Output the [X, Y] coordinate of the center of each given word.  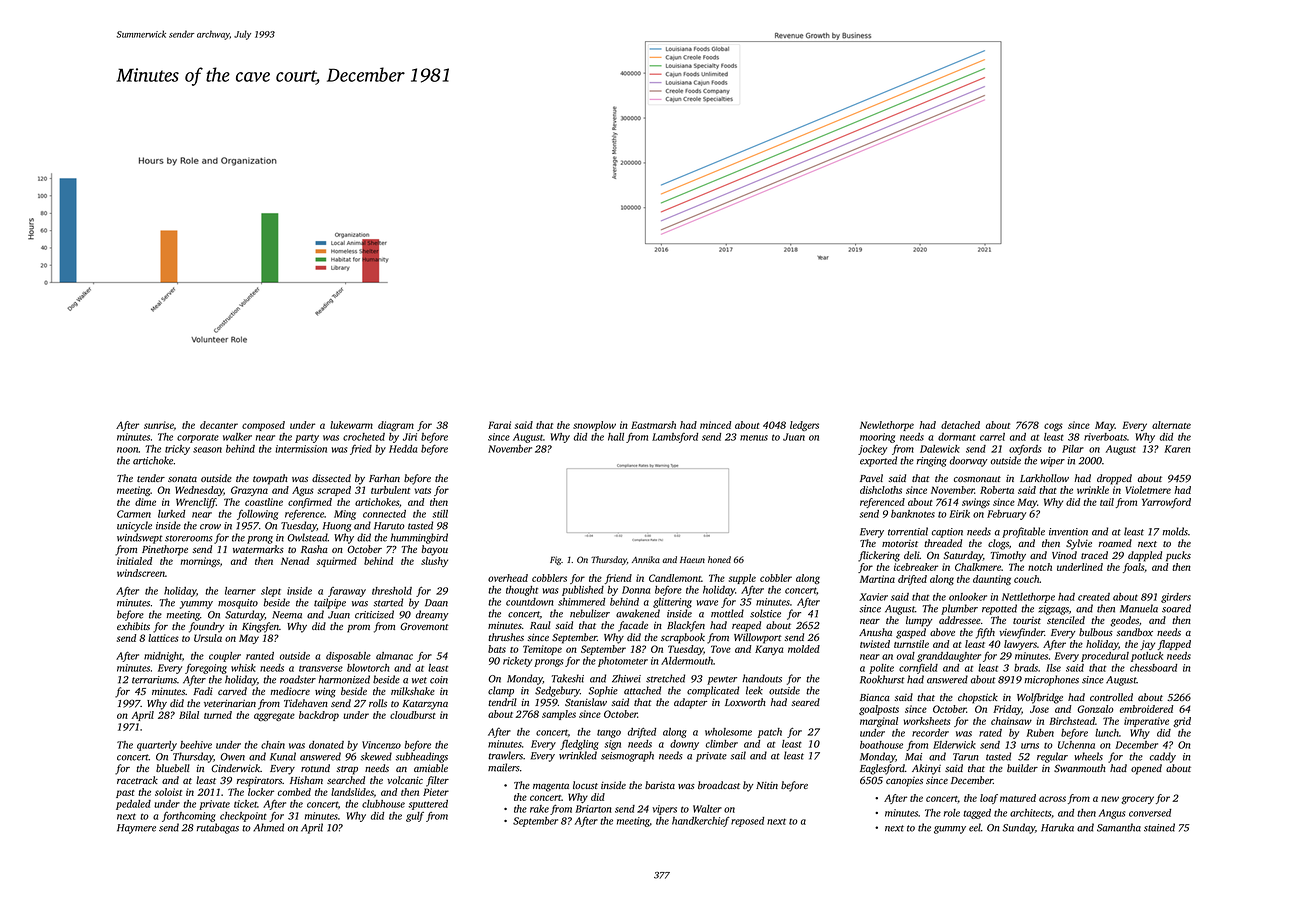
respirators [259, 782]
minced [715, 425]
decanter [219, 425]
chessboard [1153, 668]
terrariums [154, 680]
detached [960, 425]
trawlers [505, 755]
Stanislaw [586, 702]
